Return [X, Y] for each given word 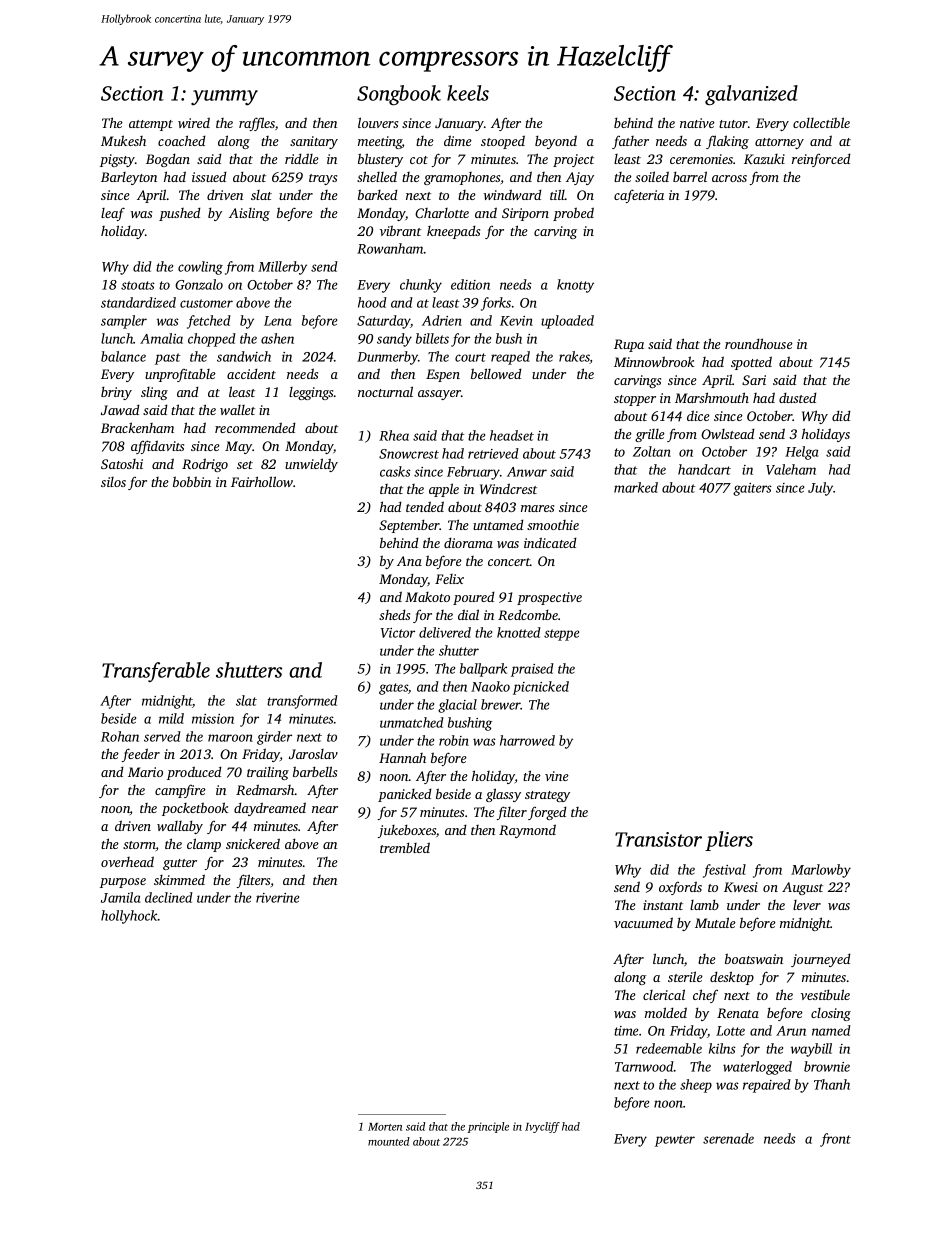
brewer [501, 704]
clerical [664, 994]
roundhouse [759, 343]
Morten [385, 1127]
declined [169, 897]
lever [807, 905]
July [821, 489]
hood [372, 302]
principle [488, 1127]
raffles [257, 124]
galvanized [751, 95]
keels [468, 93]
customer [206, 303]
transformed [302, 702]
